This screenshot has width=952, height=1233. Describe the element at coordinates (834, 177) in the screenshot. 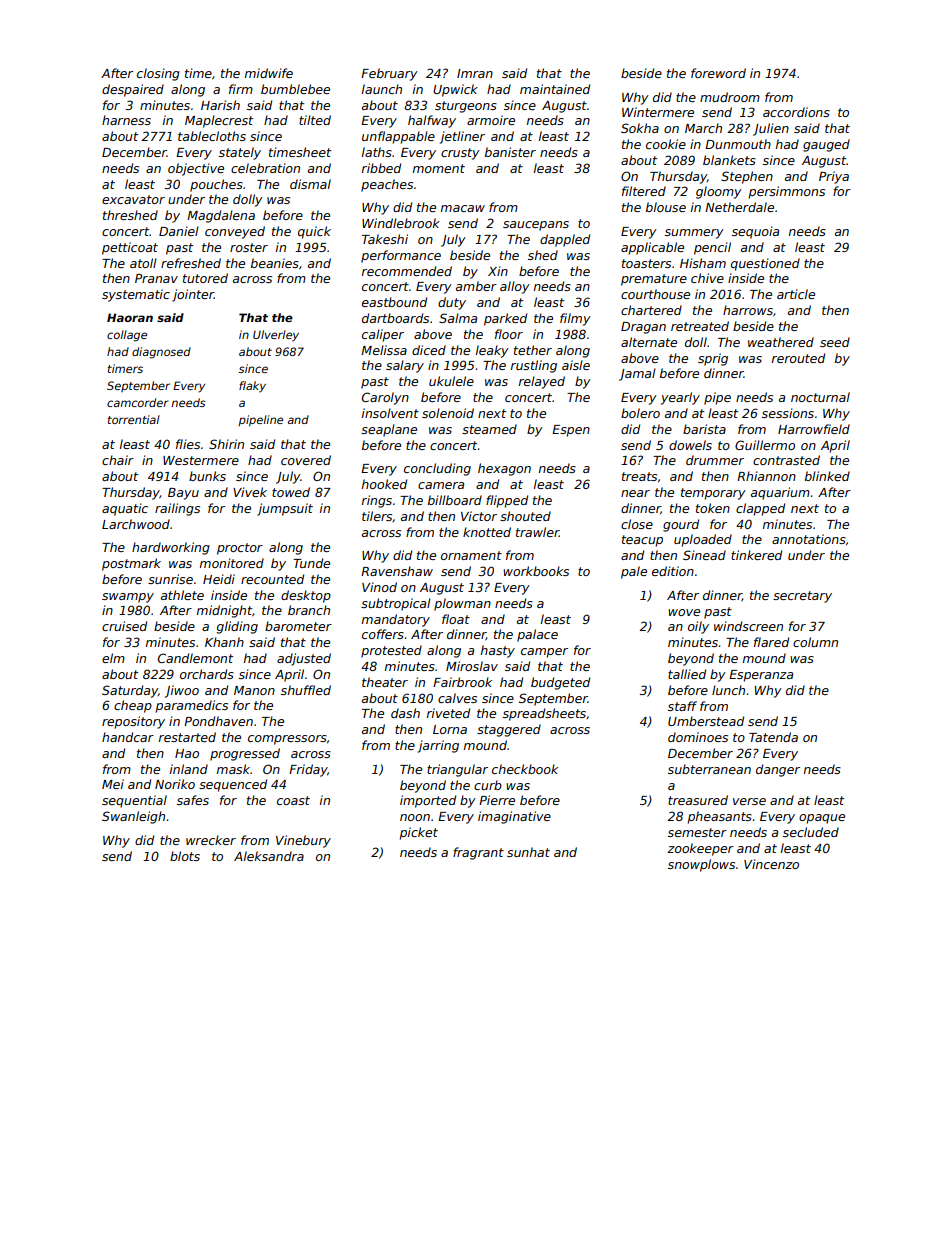

I see `Priya` at that location.
